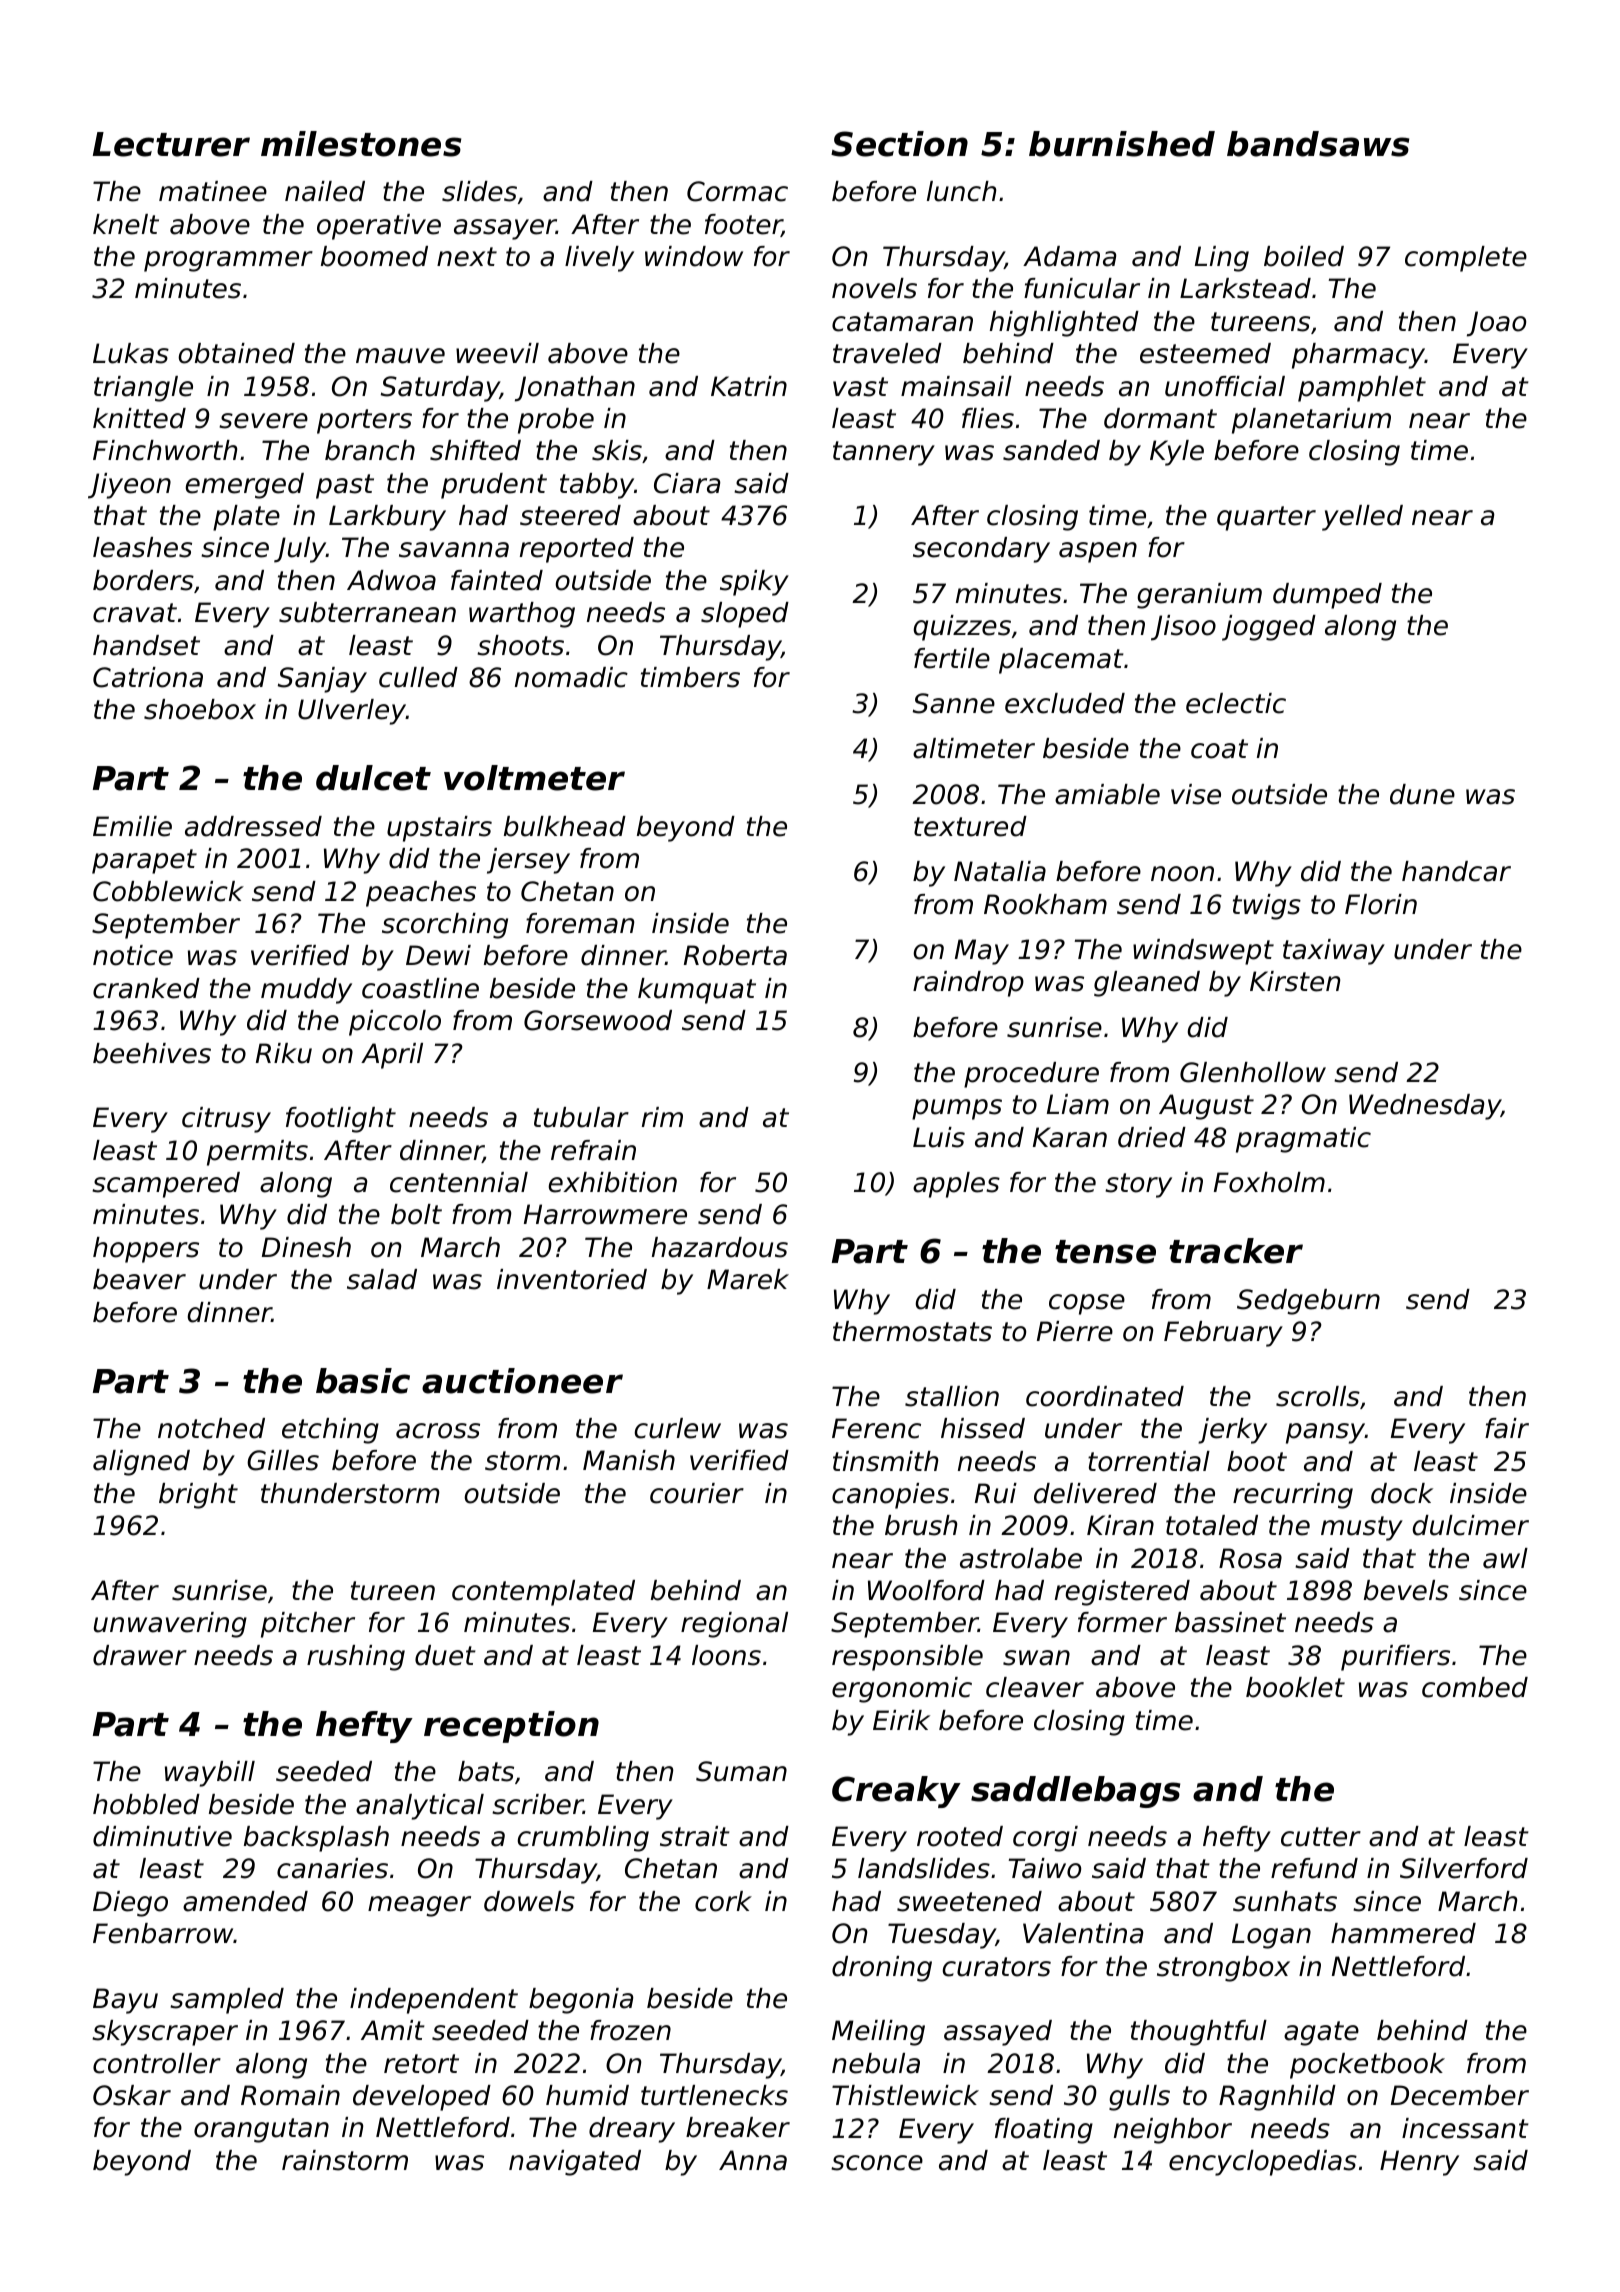 The width and height of the screenshot is (1620, 2292). I want to click on yelled, so click(1362, 518).
